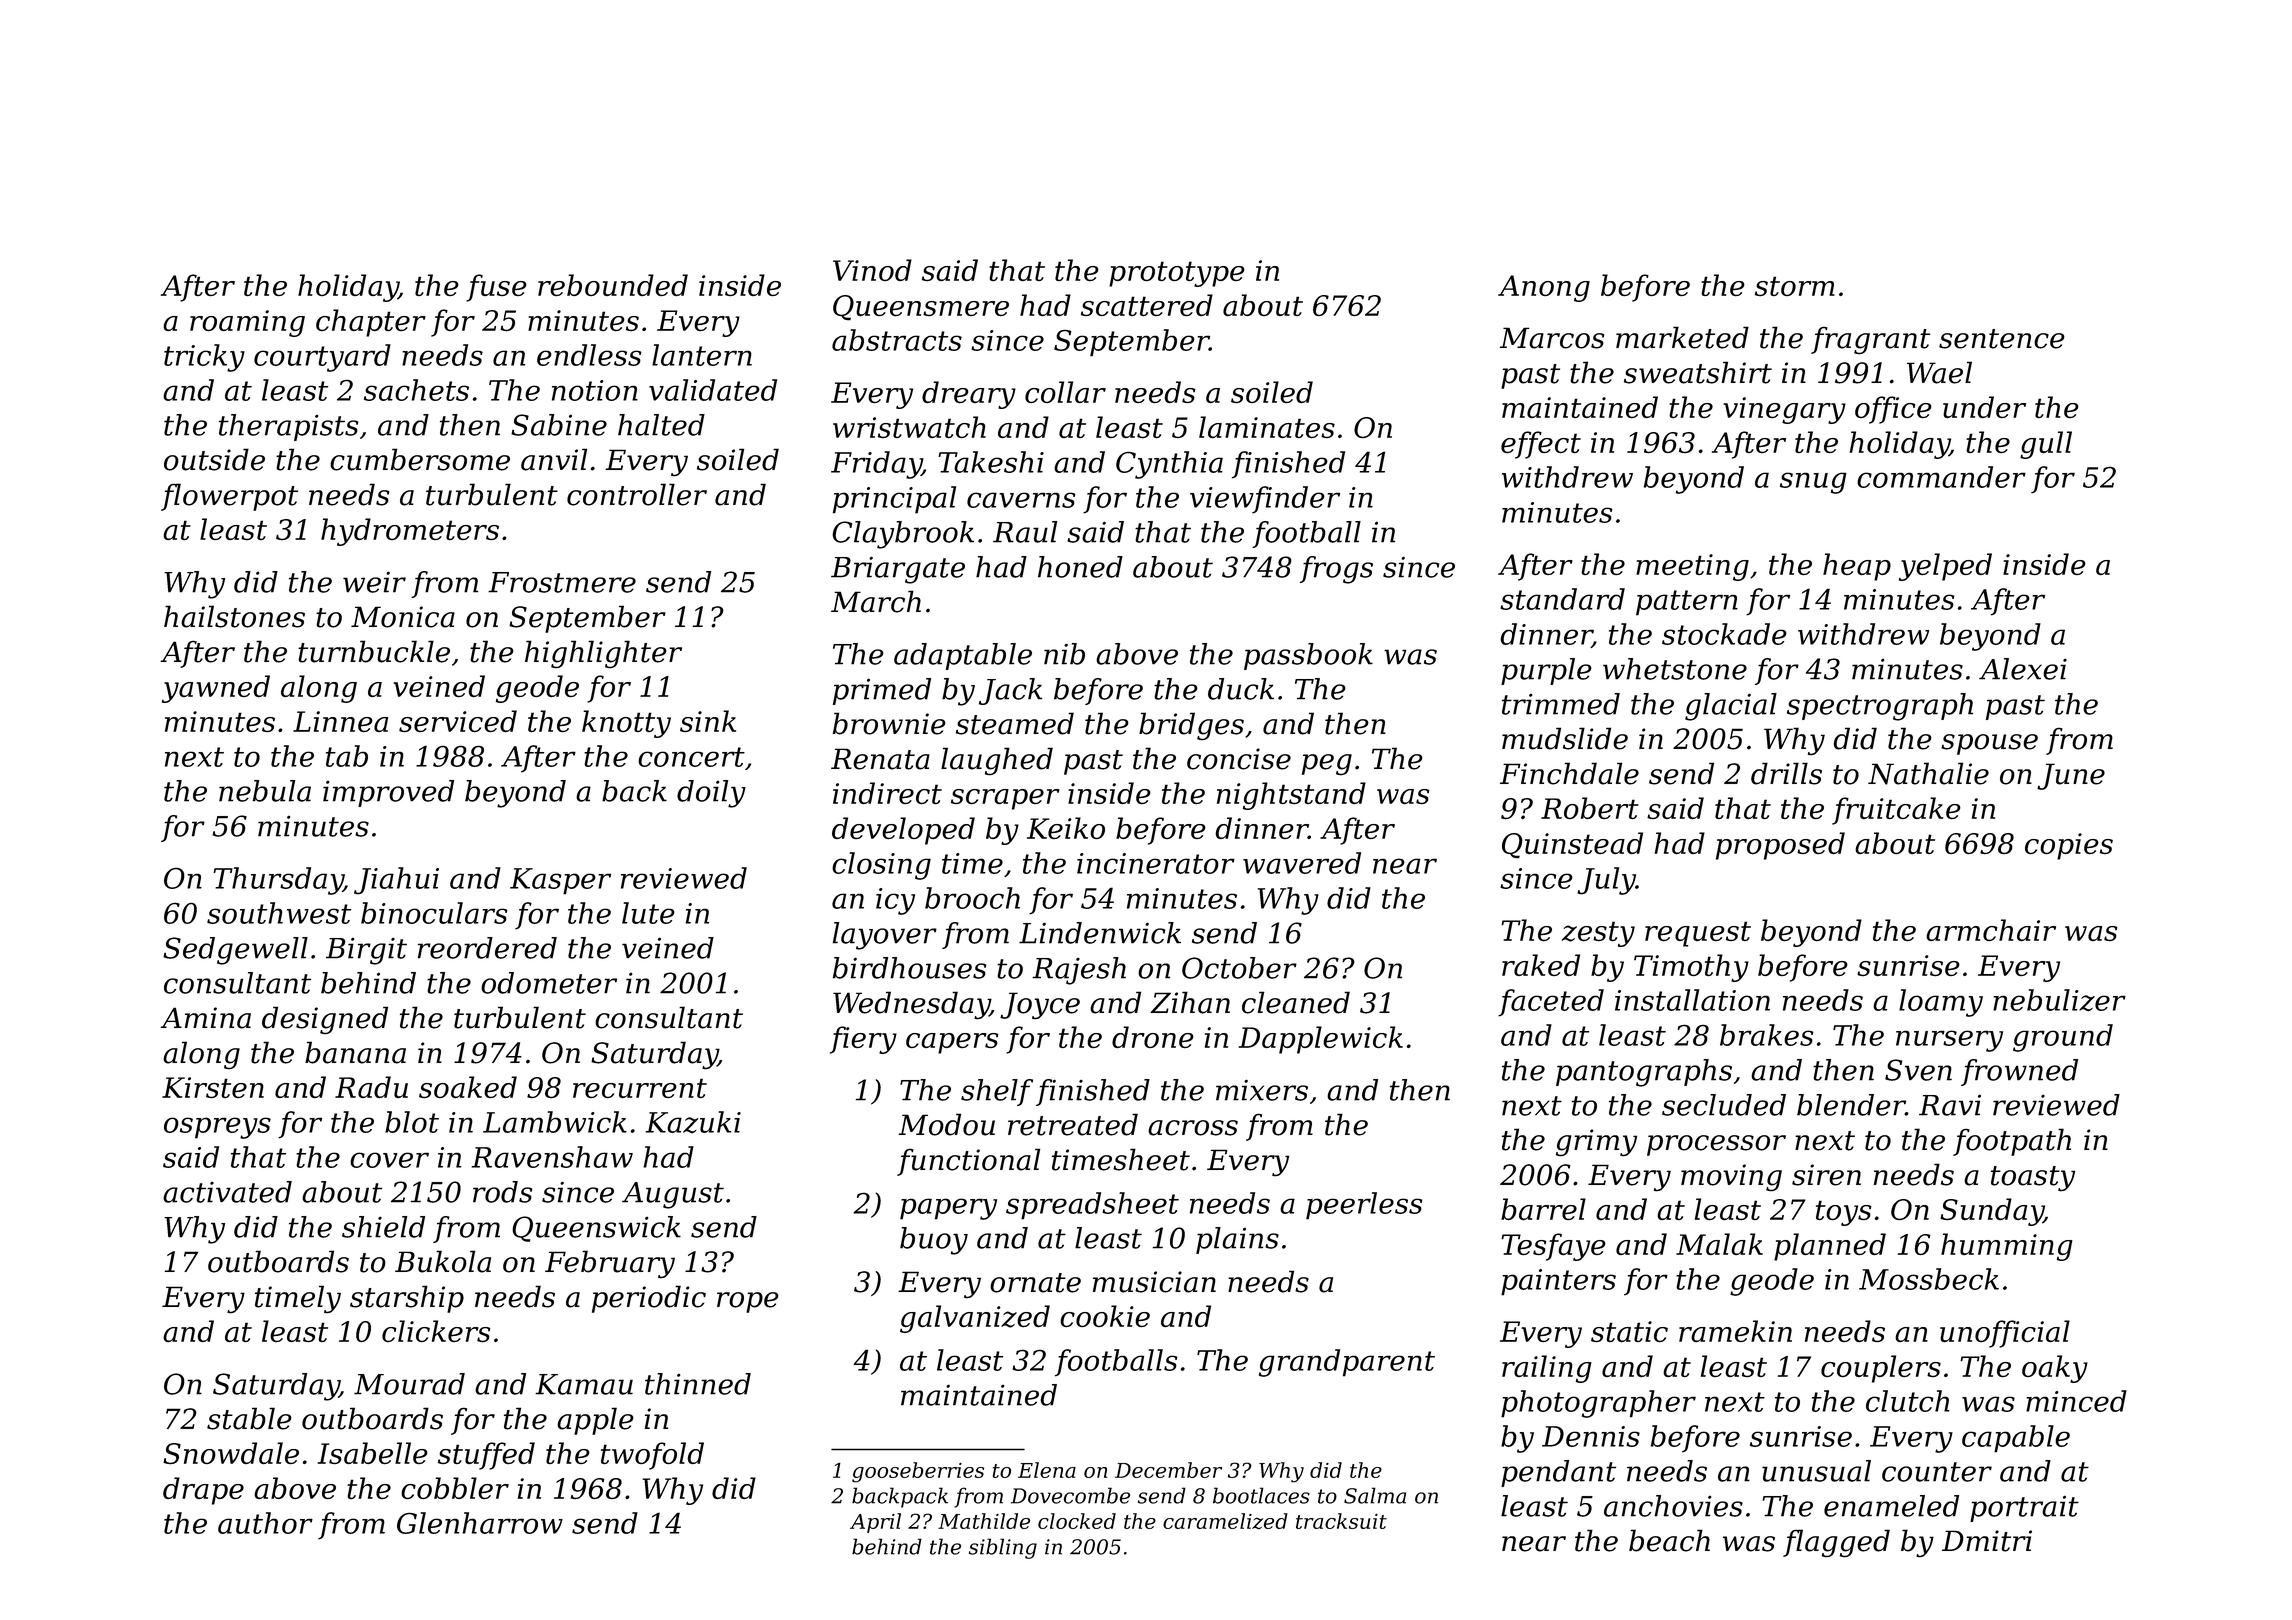 The height and width of the page is (1620, 2292). Describe the element at coordinates (1682, 337) in the page. I see `marketed` at that location.
